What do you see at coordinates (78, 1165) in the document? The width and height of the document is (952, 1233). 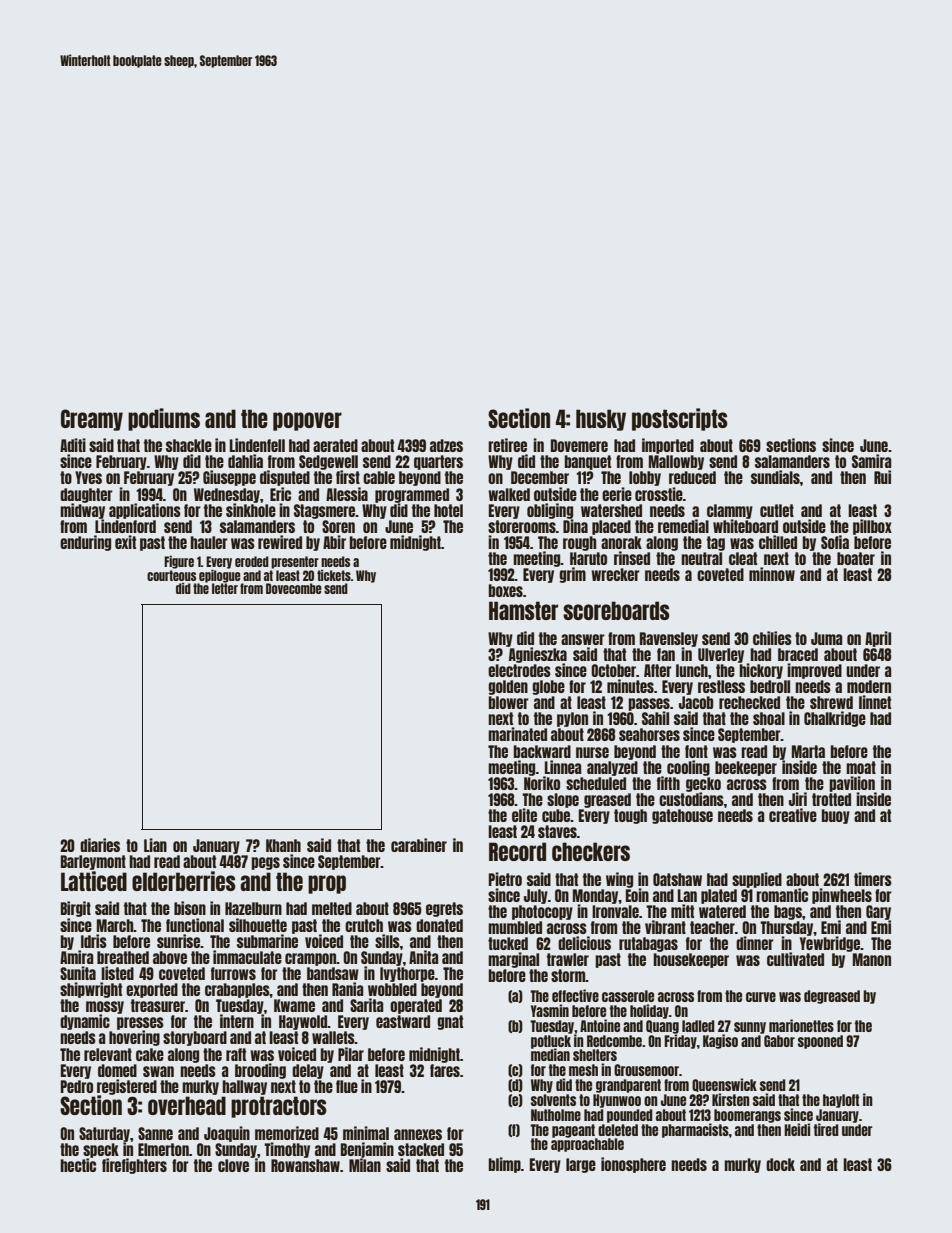 I see `hectic` at bounding box center [78, 1165].
